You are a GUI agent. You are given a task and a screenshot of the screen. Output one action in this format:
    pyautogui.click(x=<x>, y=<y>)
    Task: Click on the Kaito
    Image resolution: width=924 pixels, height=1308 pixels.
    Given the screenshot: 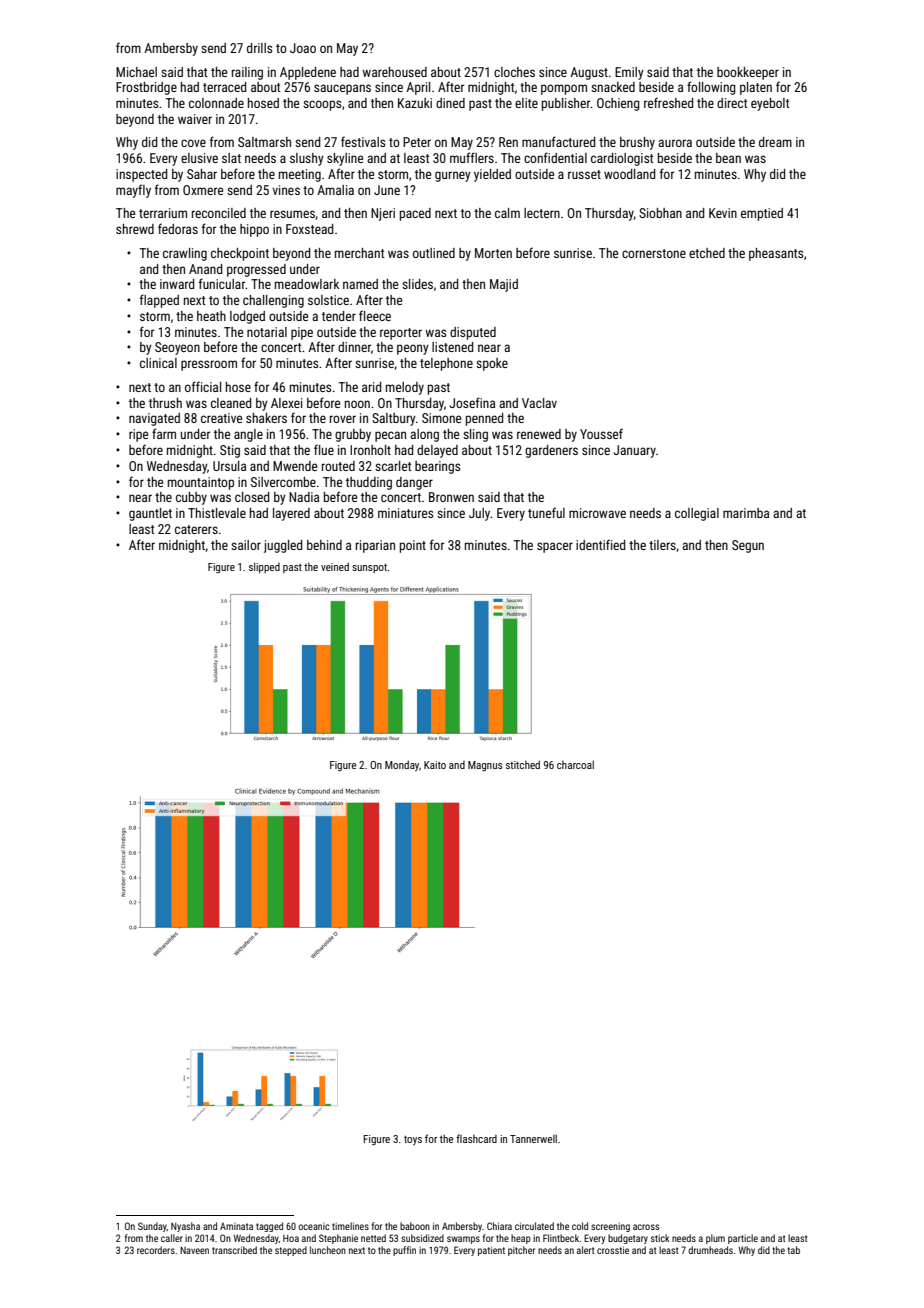 What is the action you would take?
    pyautogui.click(x=435, y=765)
